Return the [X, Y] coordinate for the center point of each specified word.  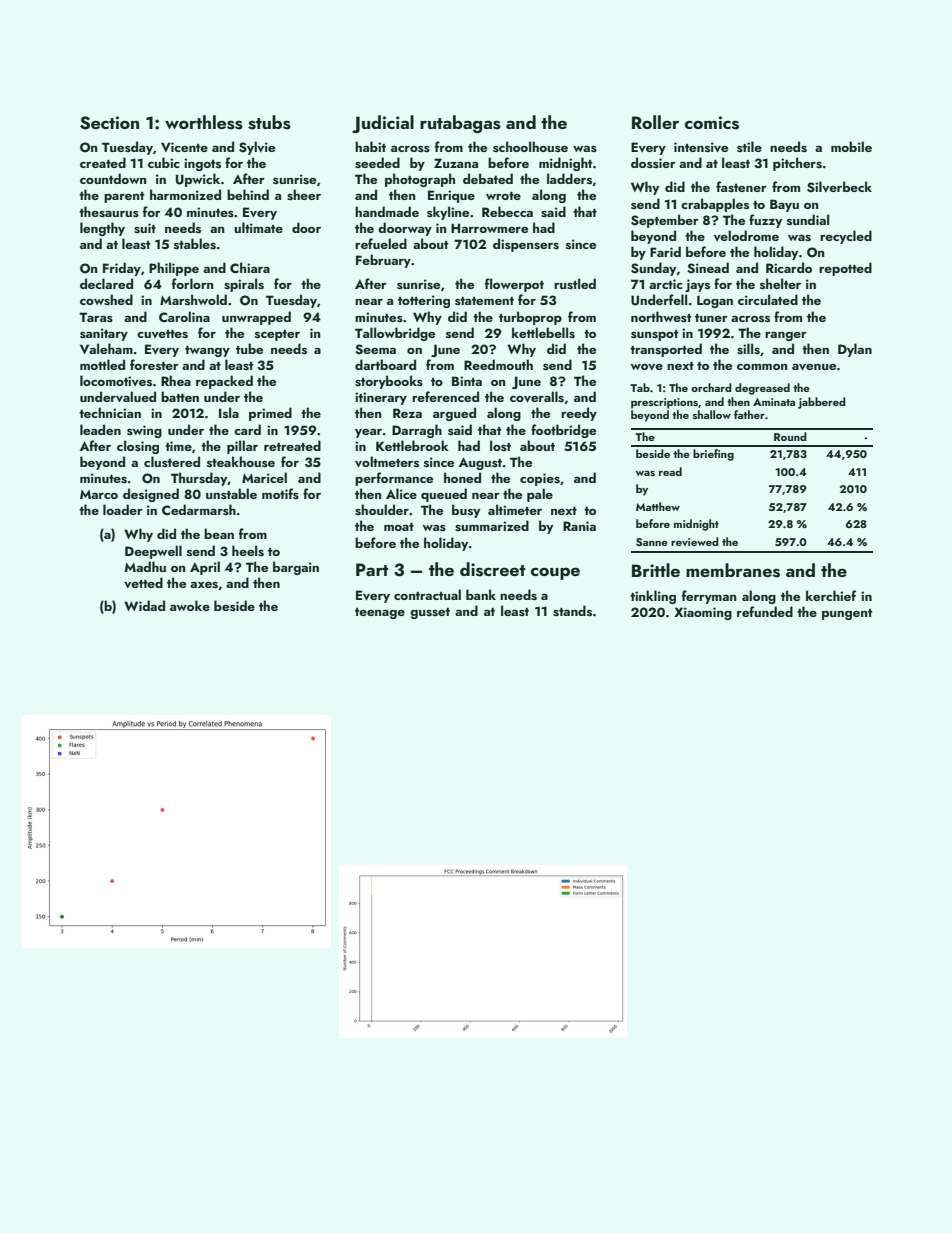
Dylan [855, 350]
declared [106, 283]
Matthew [658, 506]
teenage [380, 613]
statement [484, 301]
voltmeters [387, 462]
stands [572, 610]
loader [123, 509]
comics [712, 123]
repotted [845, 269]
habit [370, 146]
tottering [424, 301]
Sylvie [257, 148]
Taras [96, 317]
